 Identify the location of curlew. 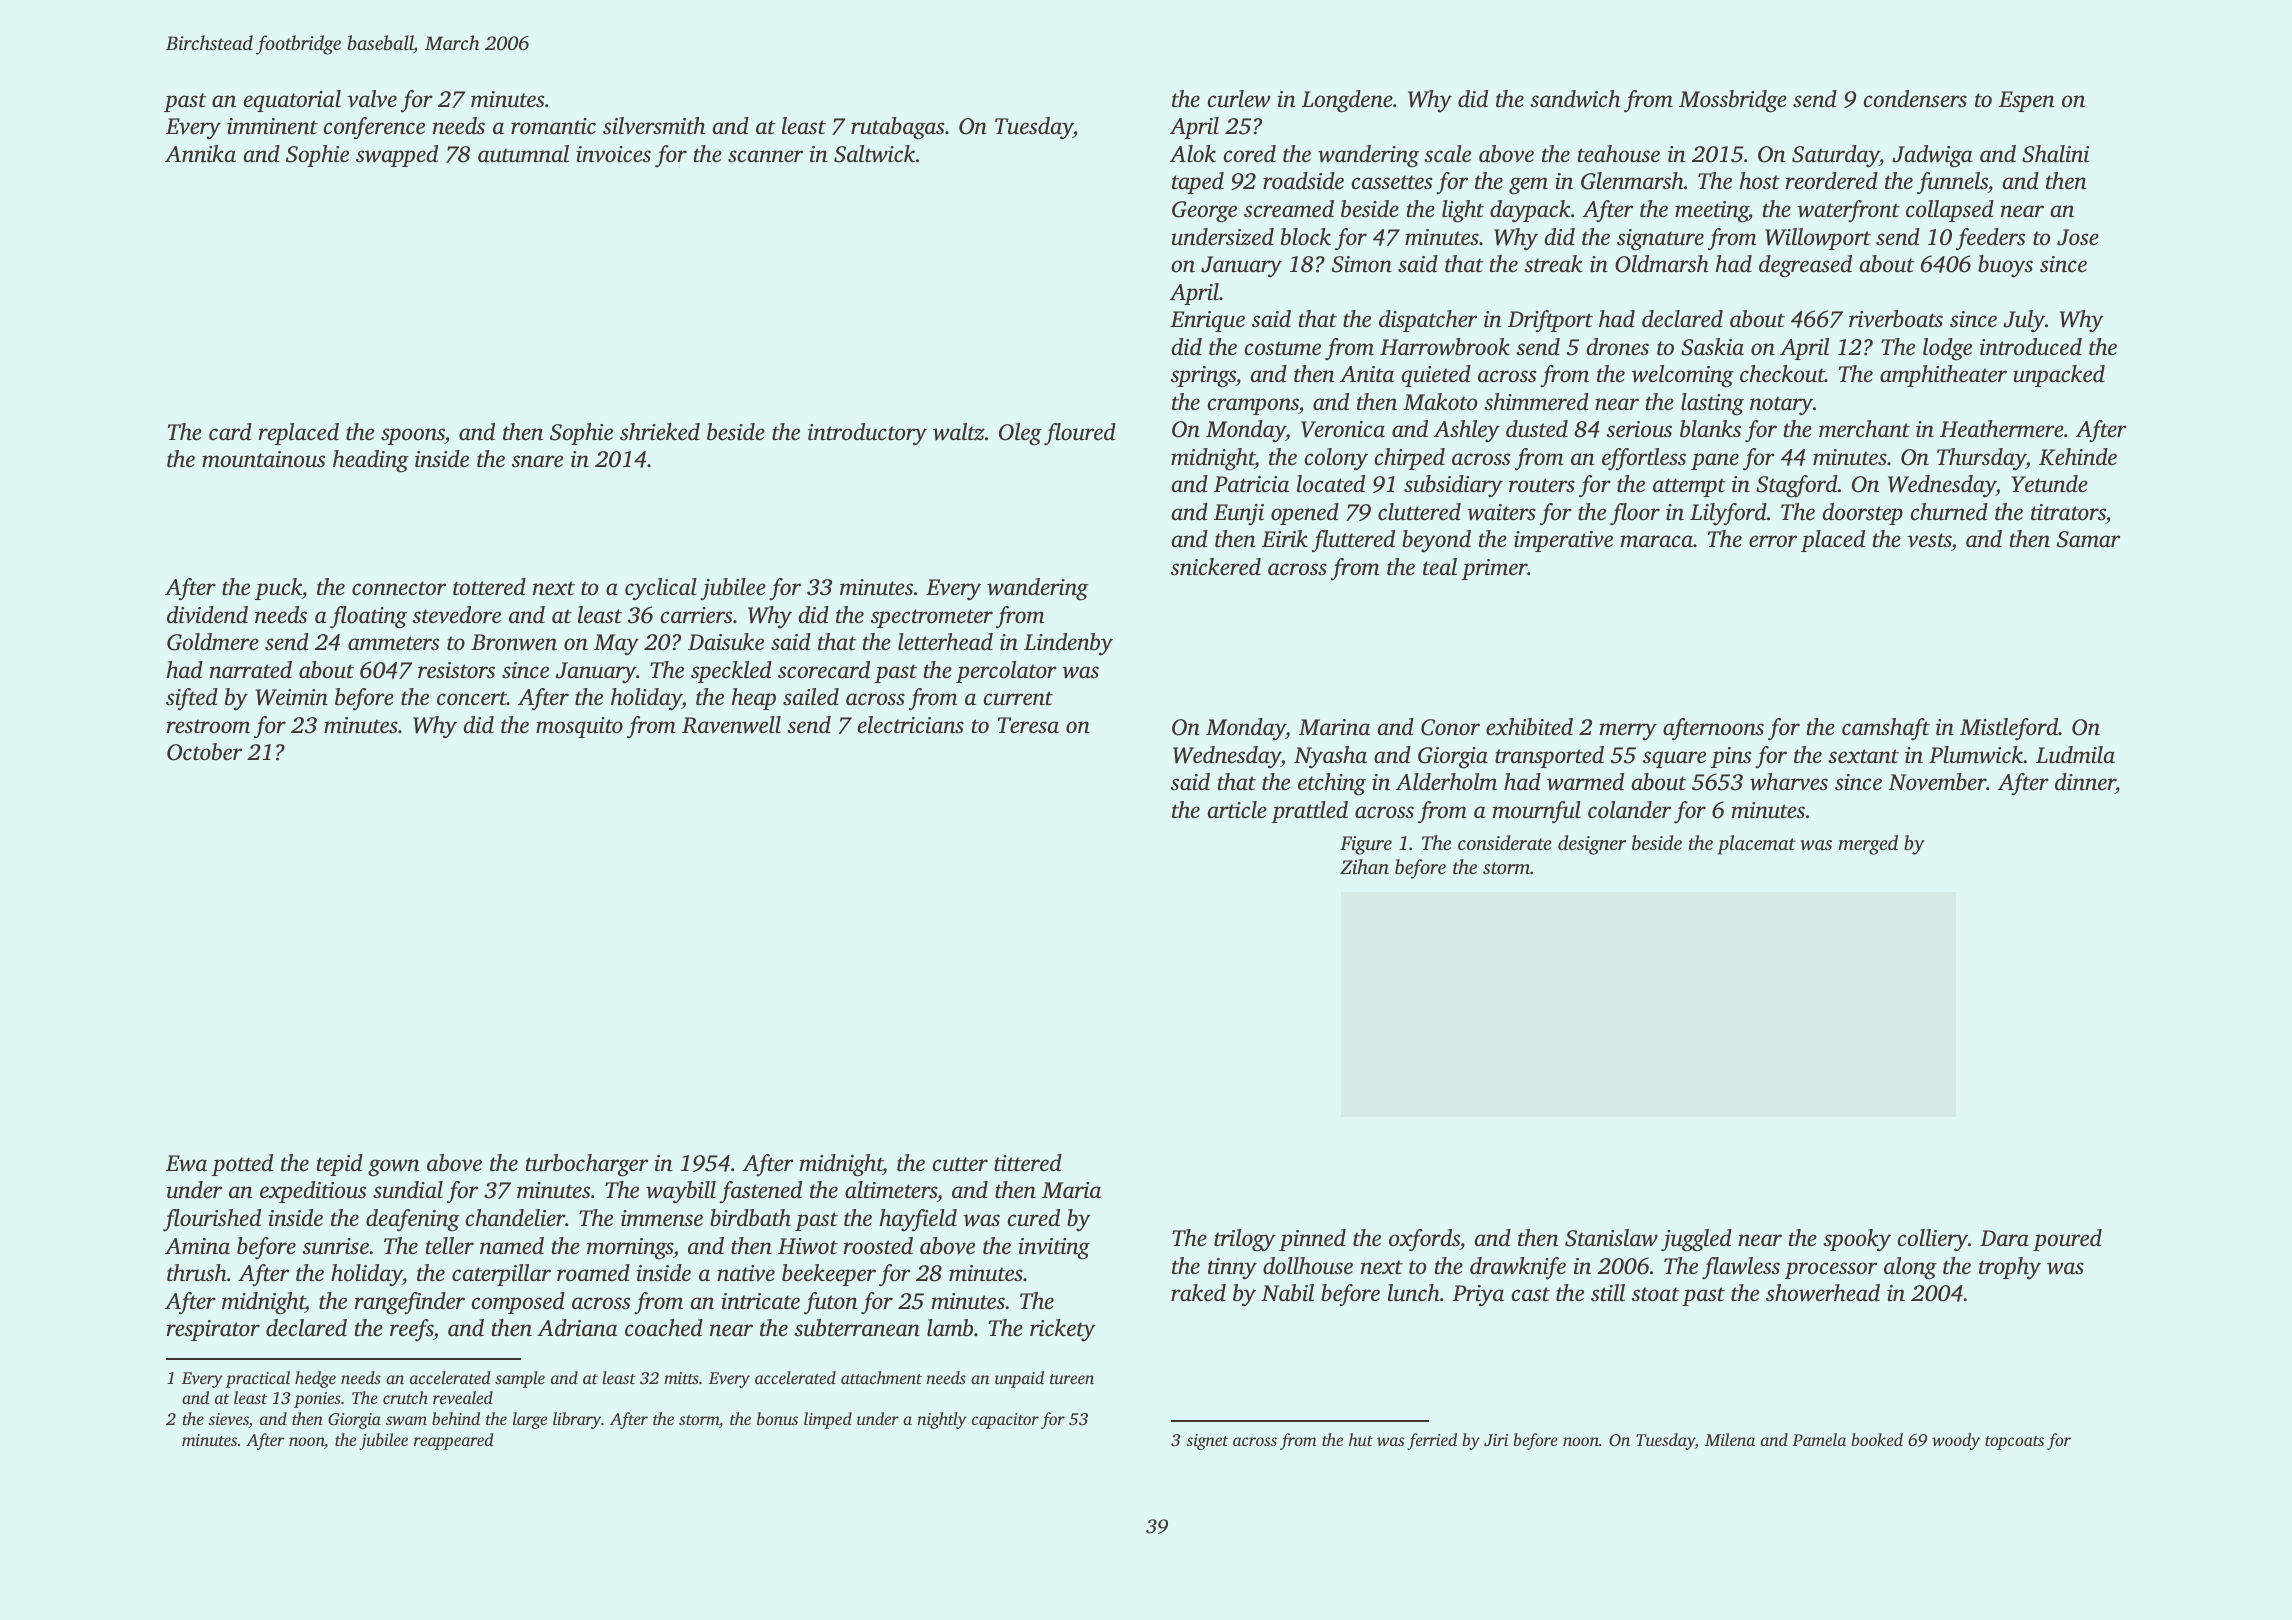
(1239, 99).
